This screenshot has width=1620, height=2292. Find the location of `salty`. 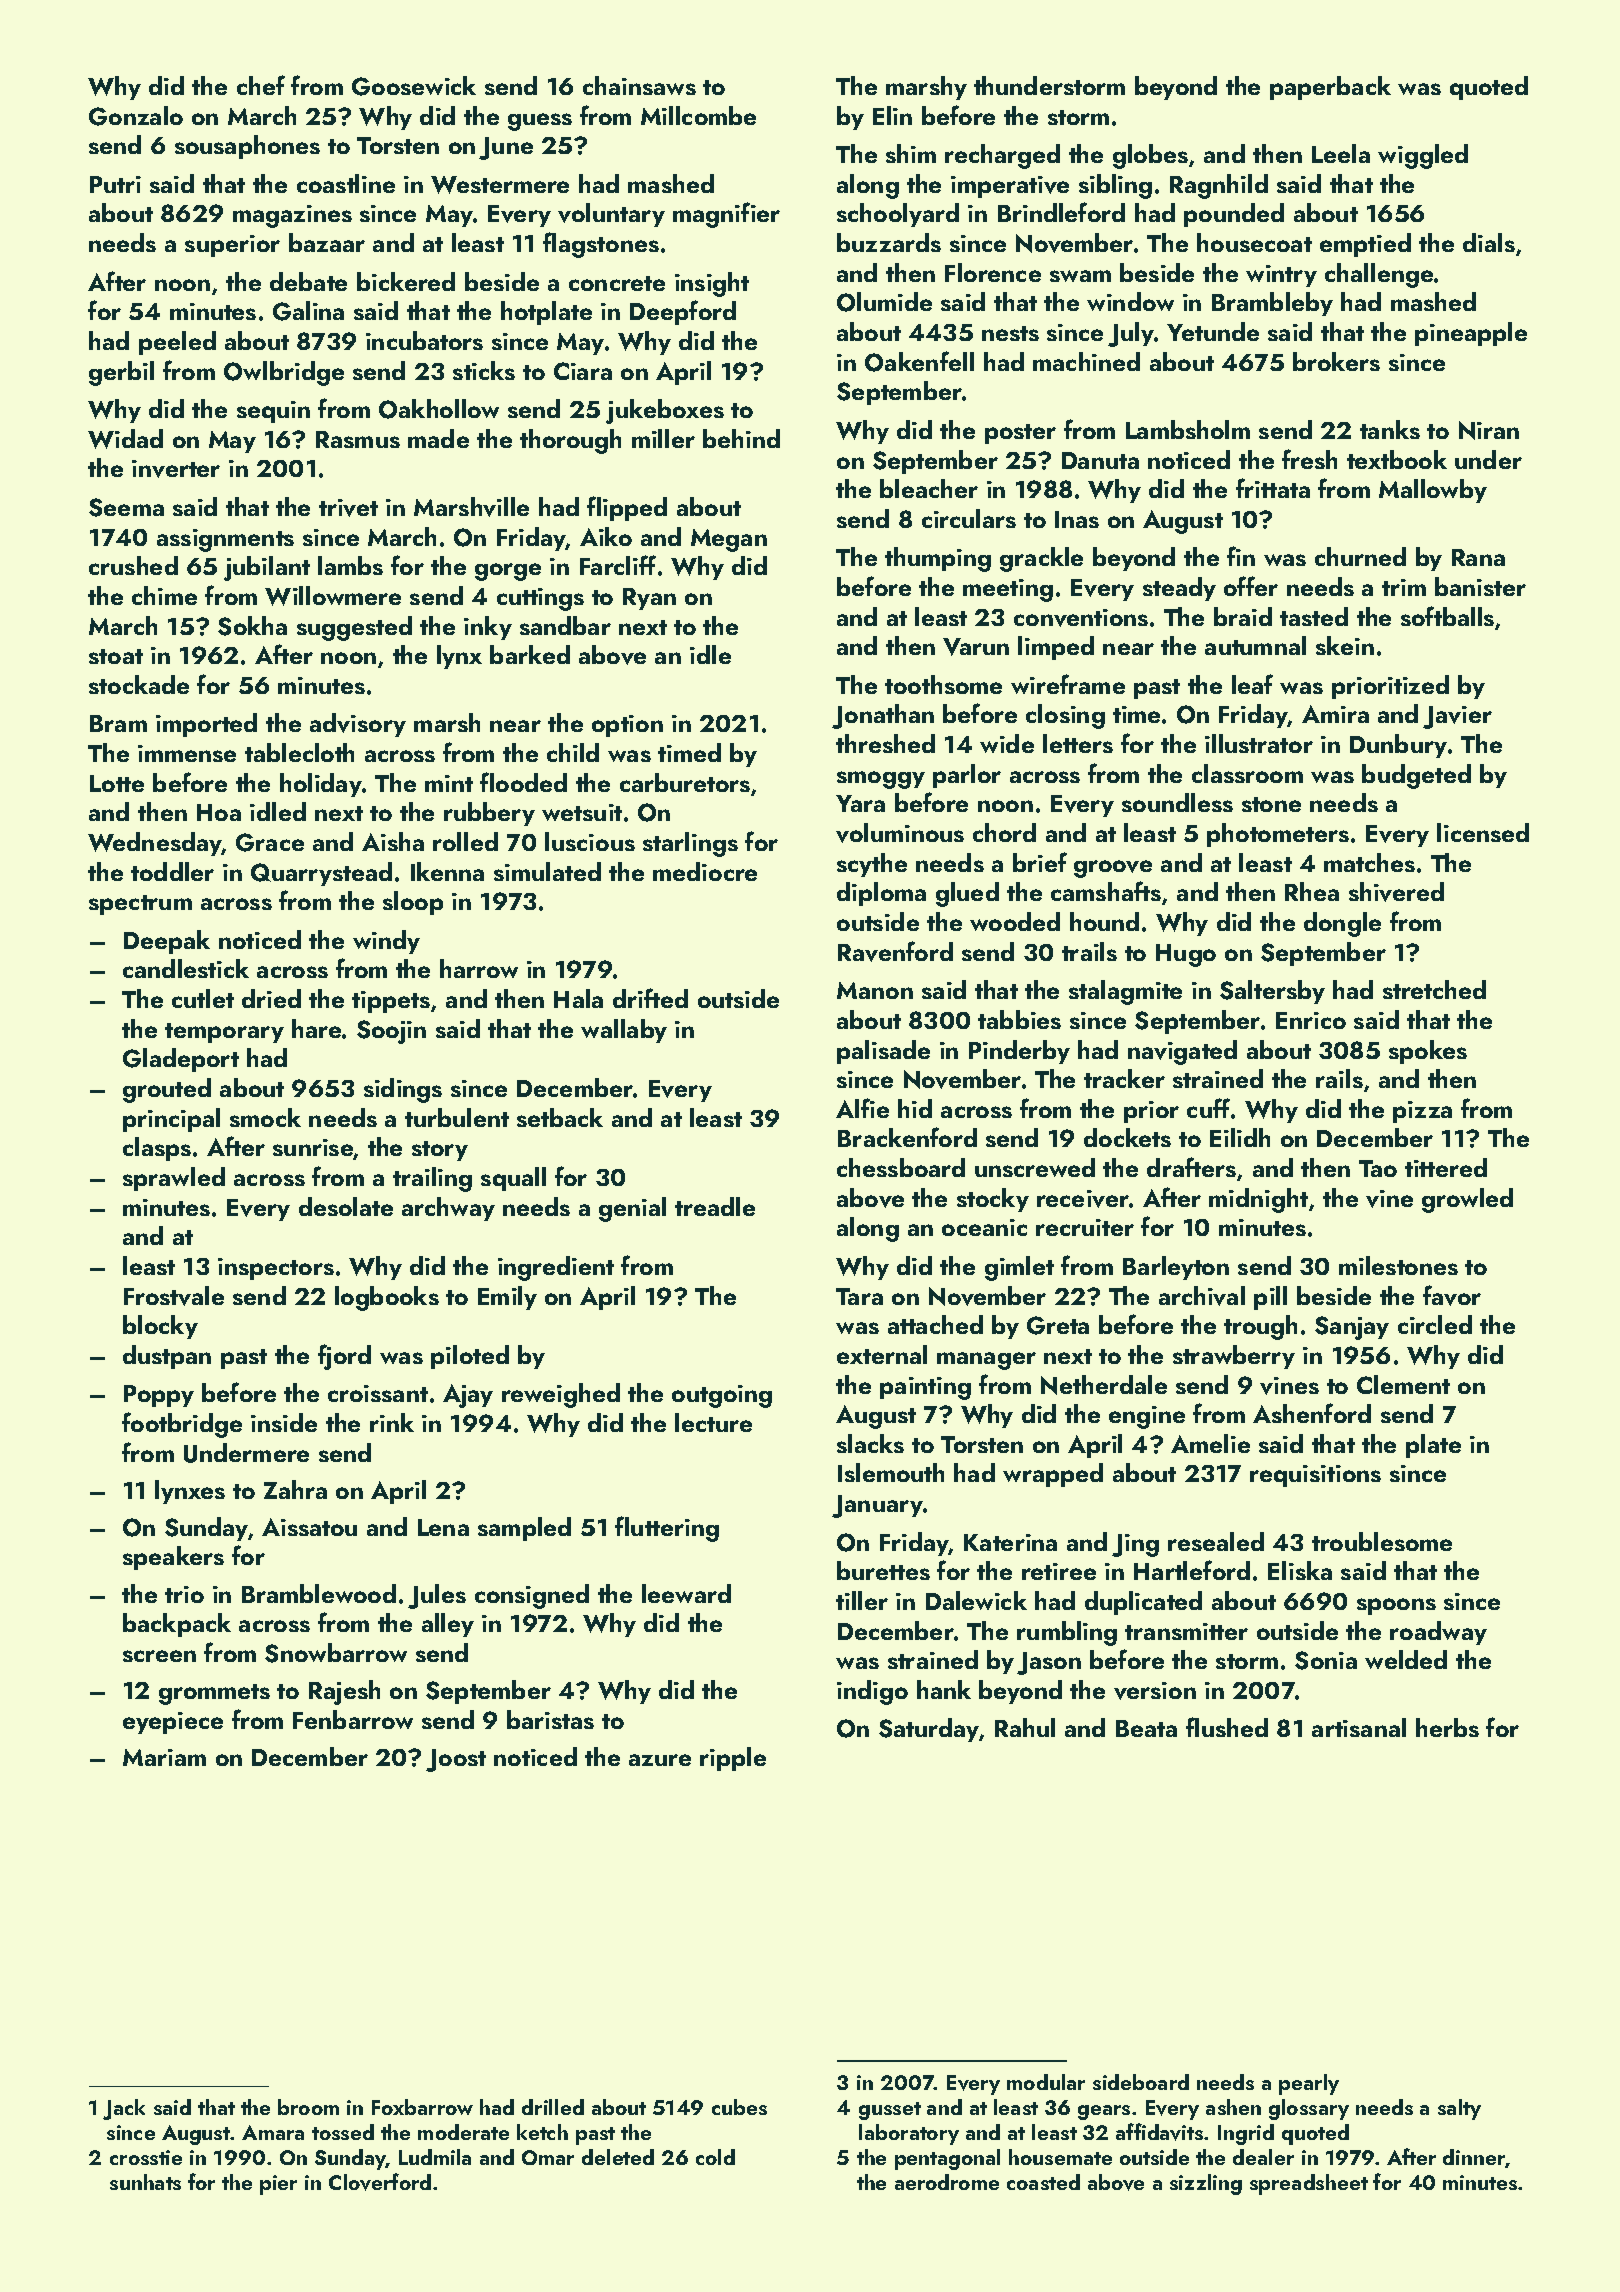

salty is located at coordinates (1459, 2109).
